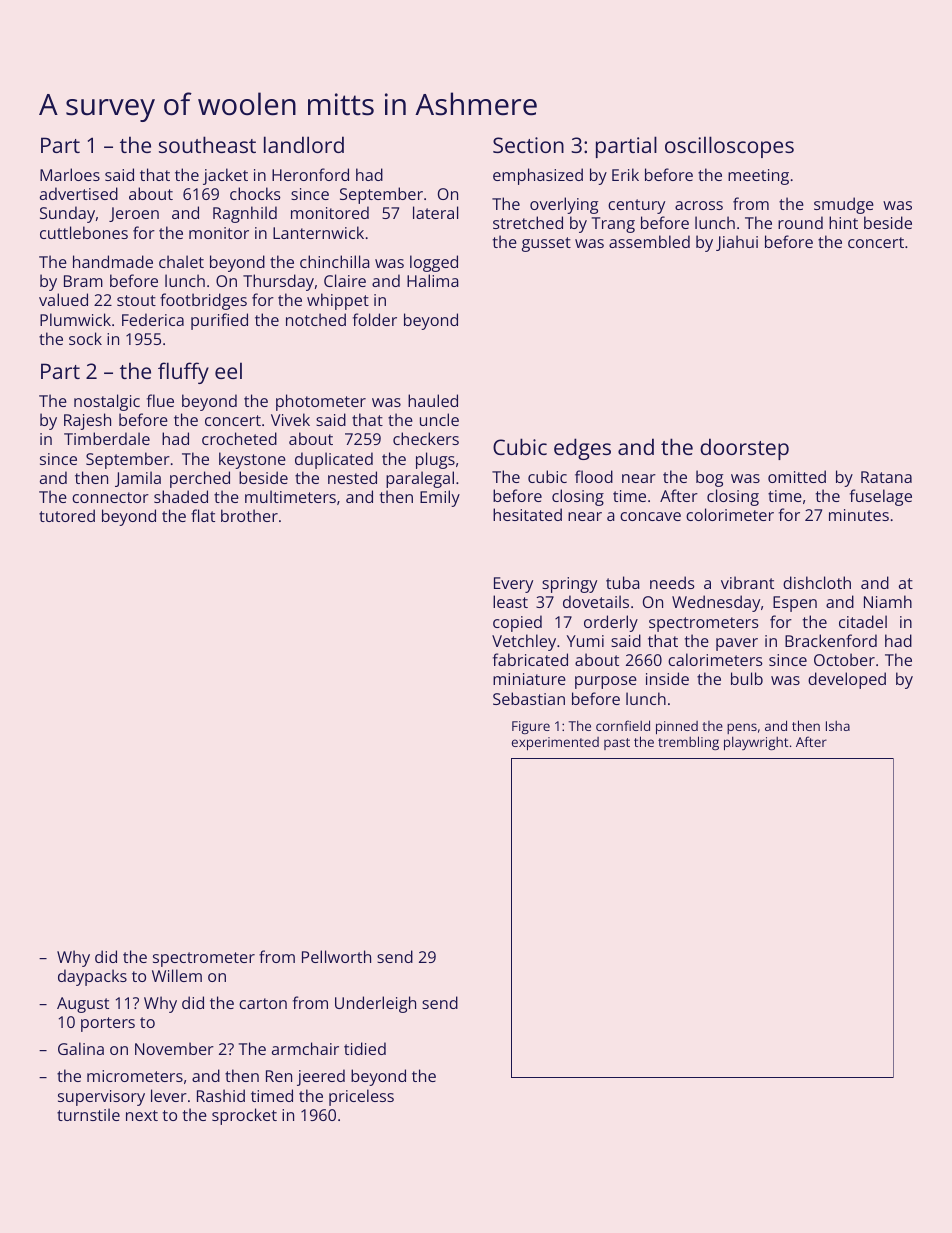 The width and height of the image is (952, 1233). What do you see at coordinates (528, 222) in the image?
I see `stretched` at bounding box center [528, 222].
